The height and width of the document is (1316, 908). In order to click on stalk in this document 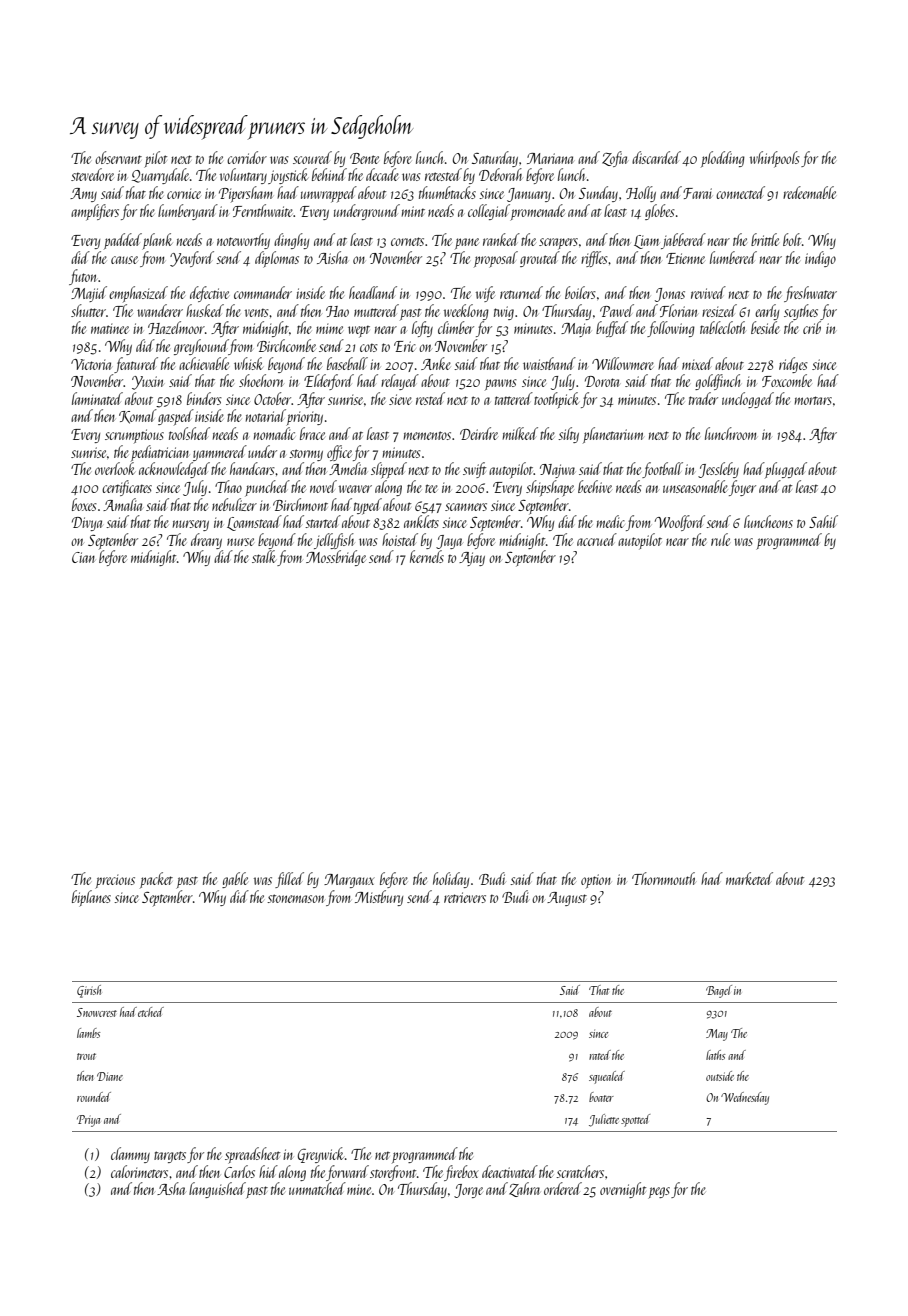, I will do `click(264, 556)`.
